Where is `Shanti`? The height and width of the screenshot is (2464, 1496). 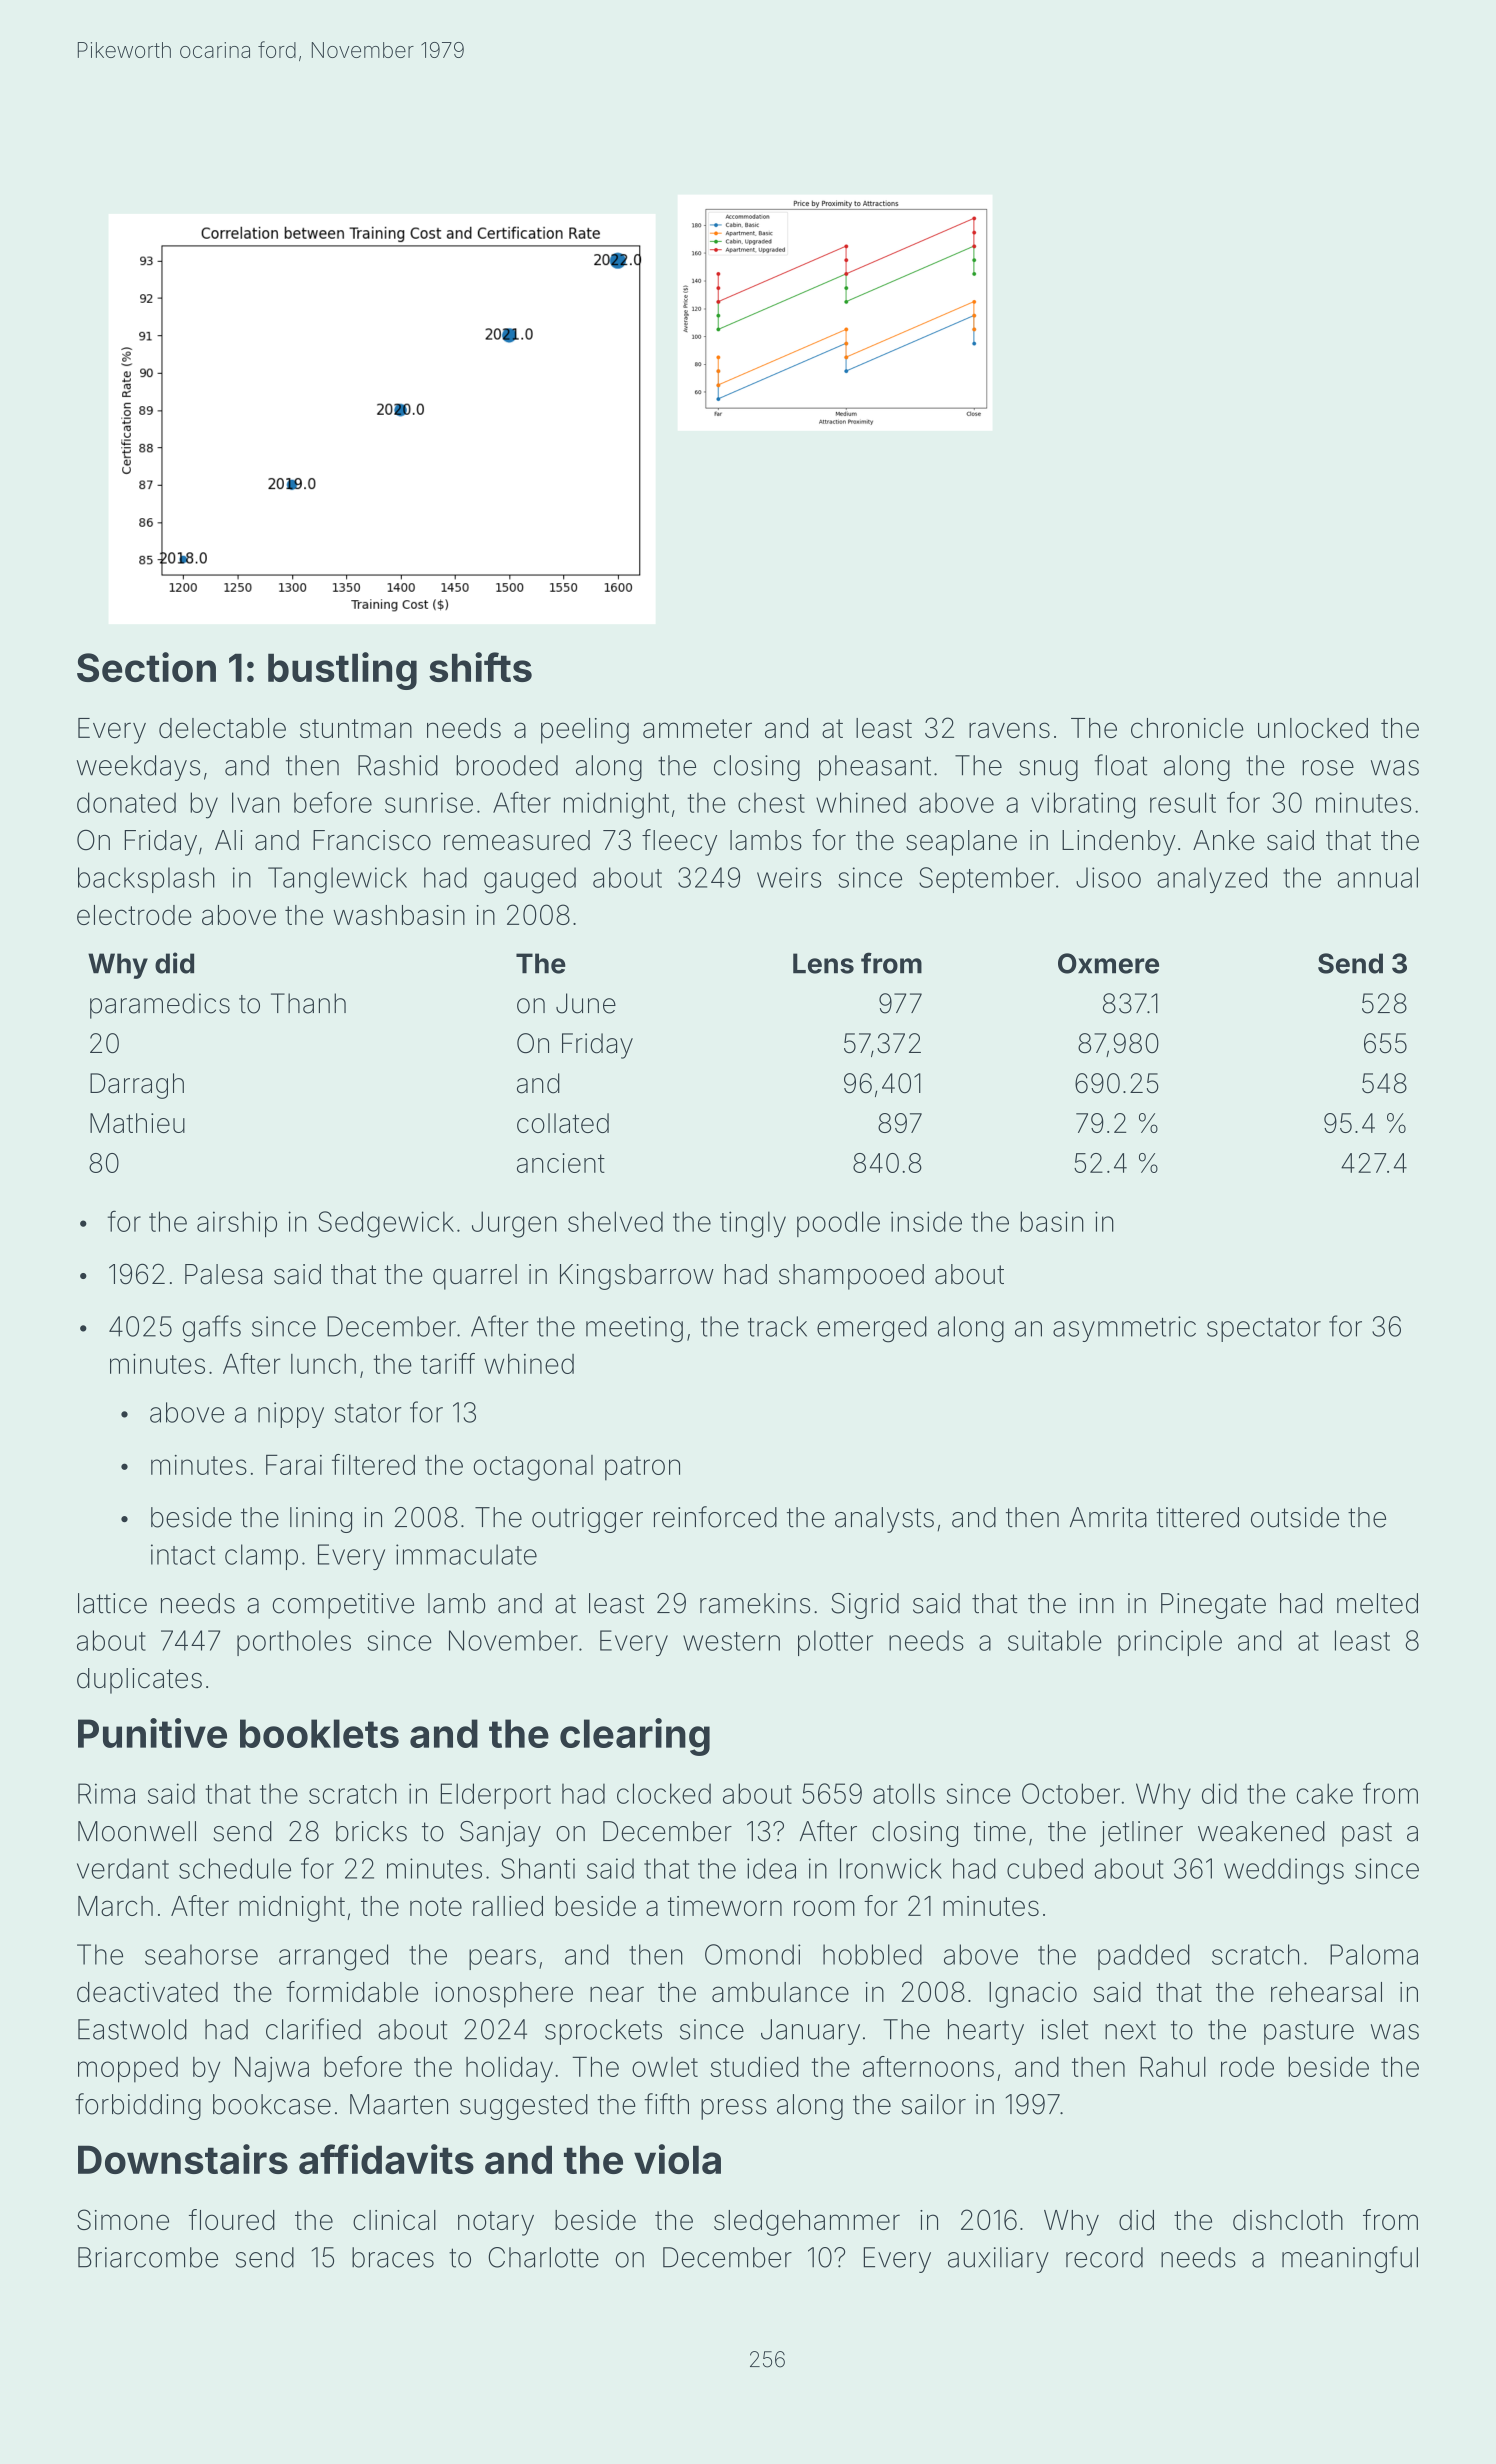
Shanti is located at coordinates (538, 1868).
